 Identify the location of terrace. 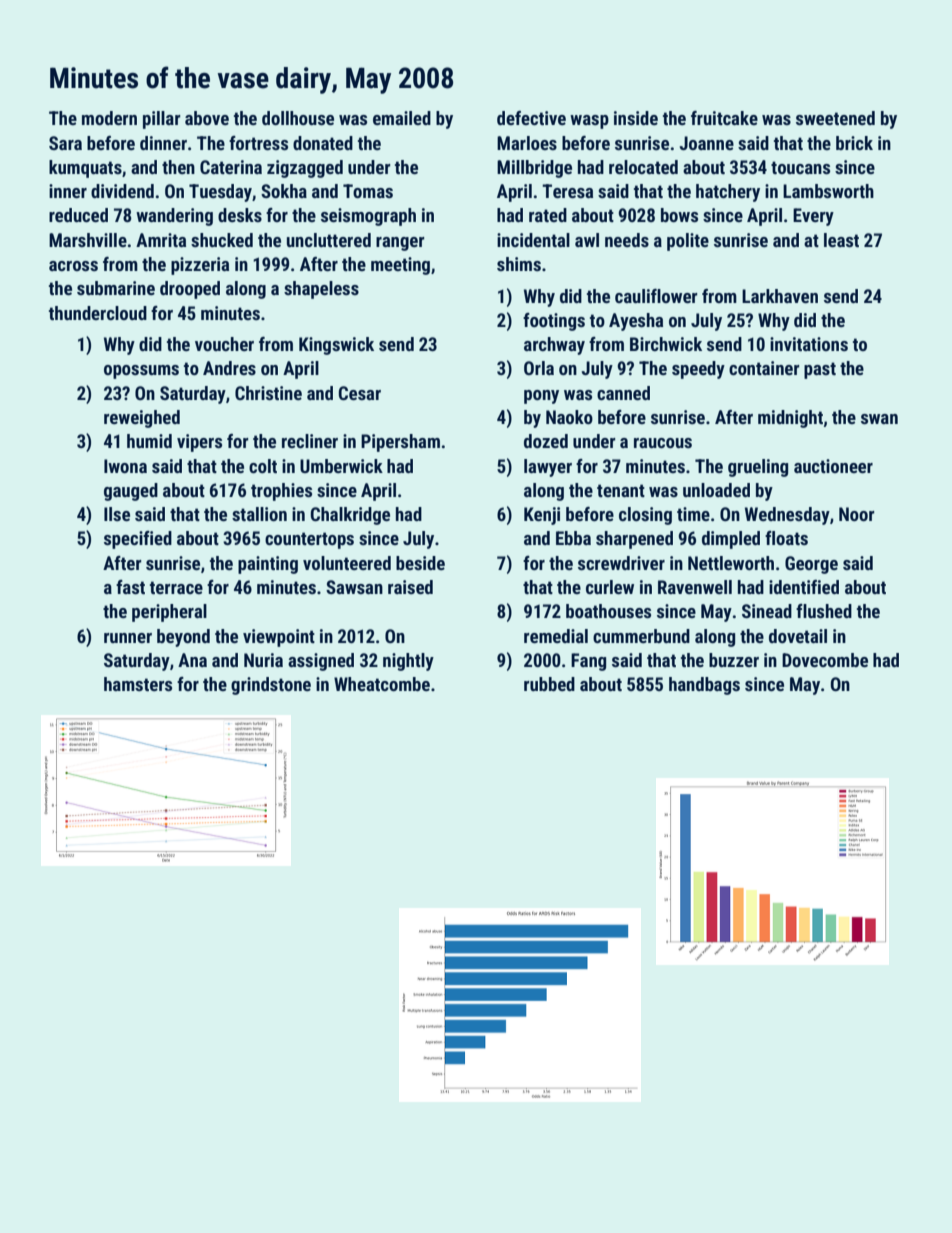
(176, 587).
